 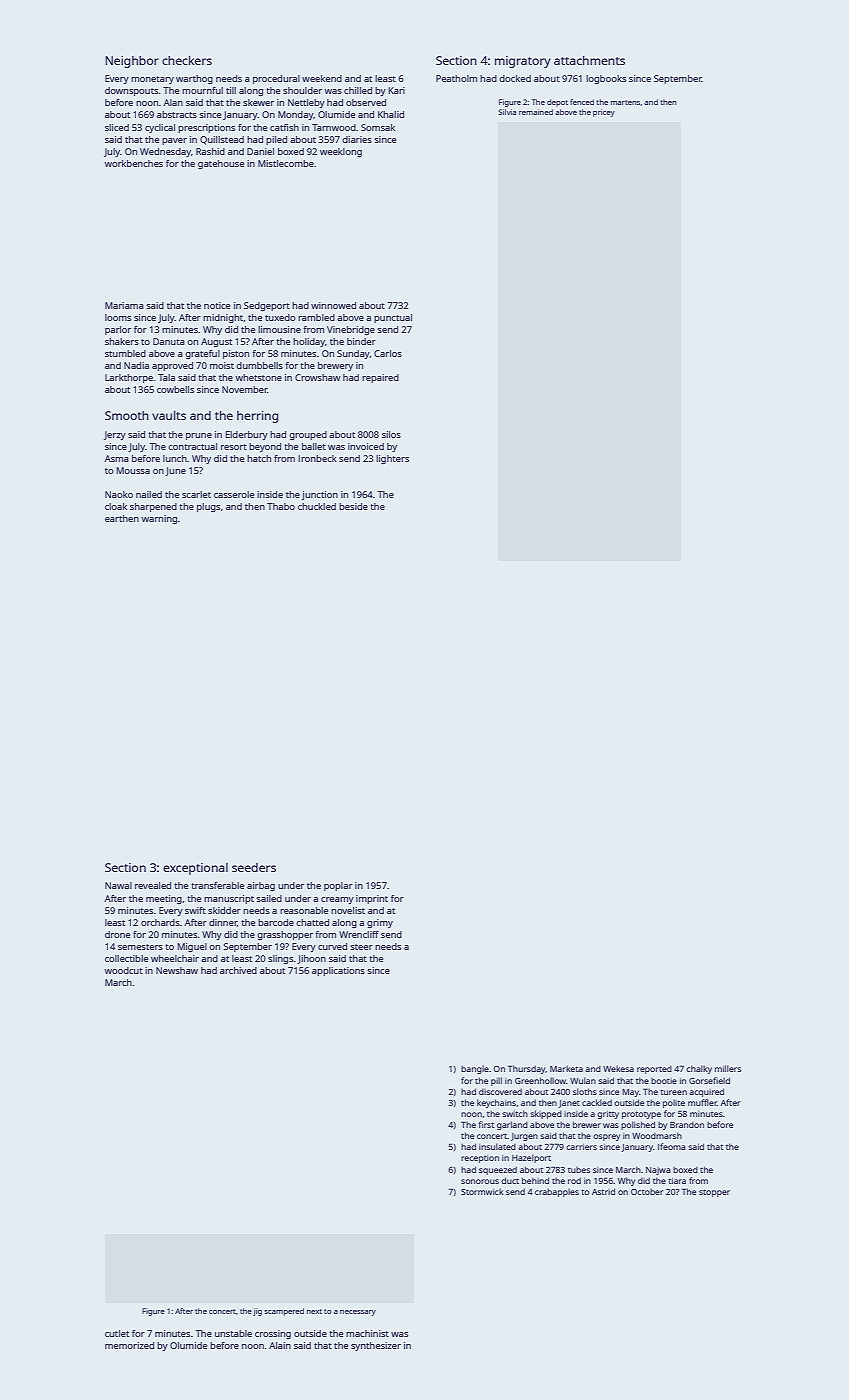 I want to click on millers, so click(x=728, y=1068).
